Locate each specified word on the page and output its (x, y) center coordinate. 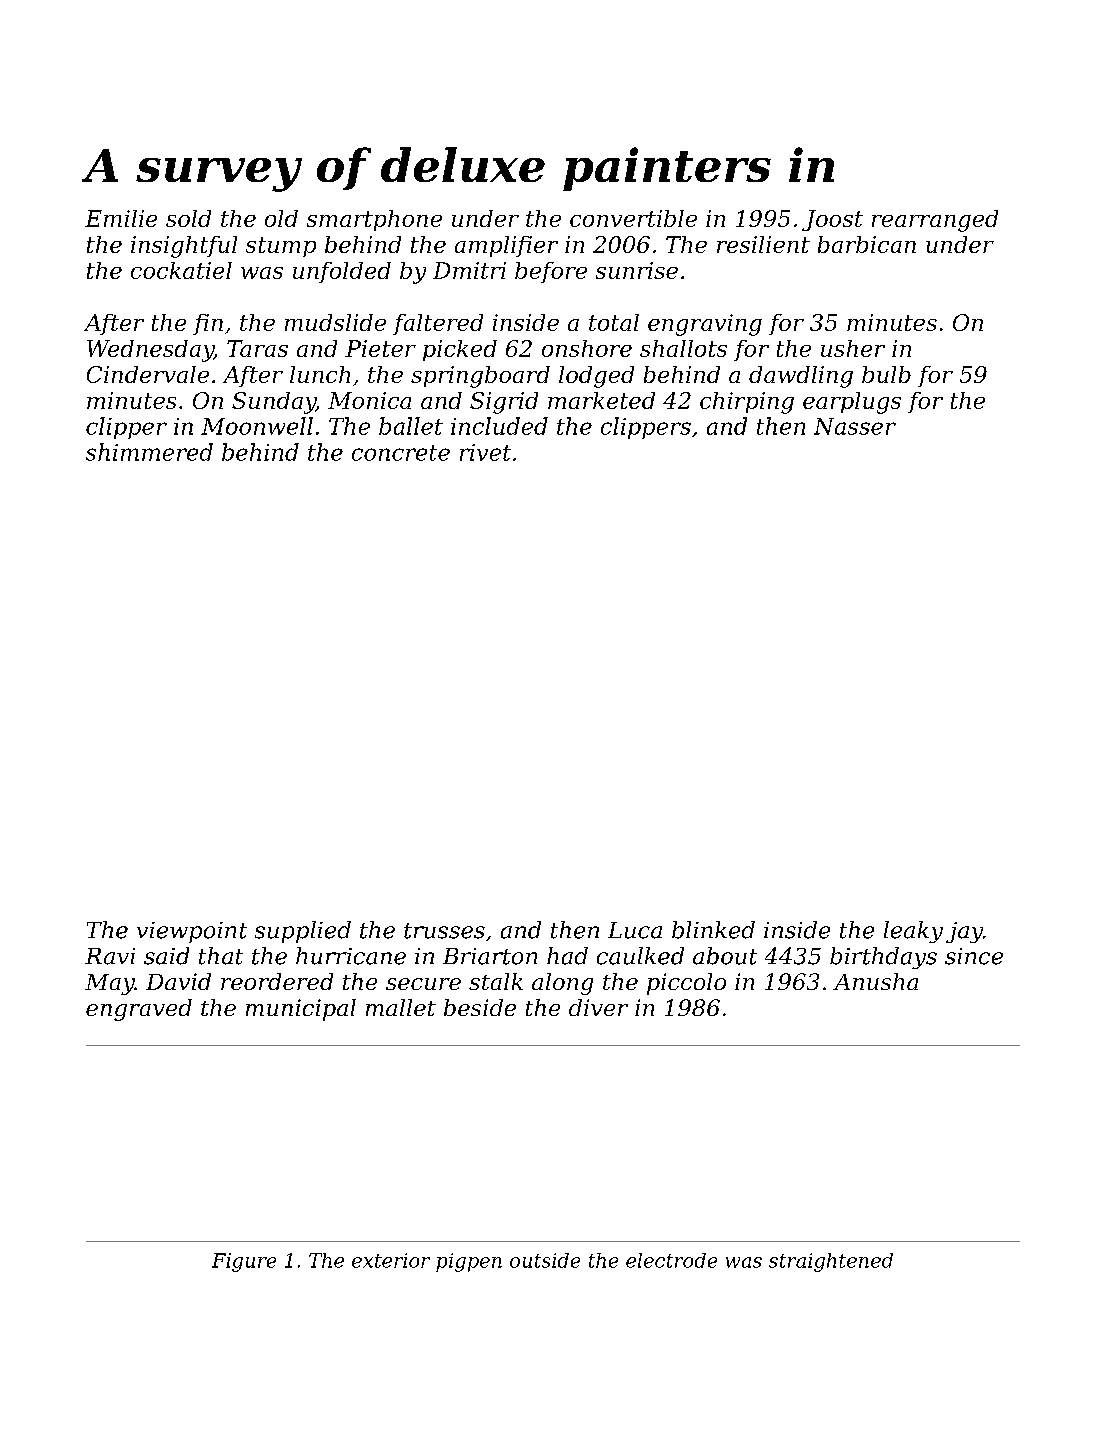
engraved (139, 1010)
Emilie (121, 218)
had (567, 956)
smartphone (374, 220)
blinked (713, 930)
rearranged (935, 221)
